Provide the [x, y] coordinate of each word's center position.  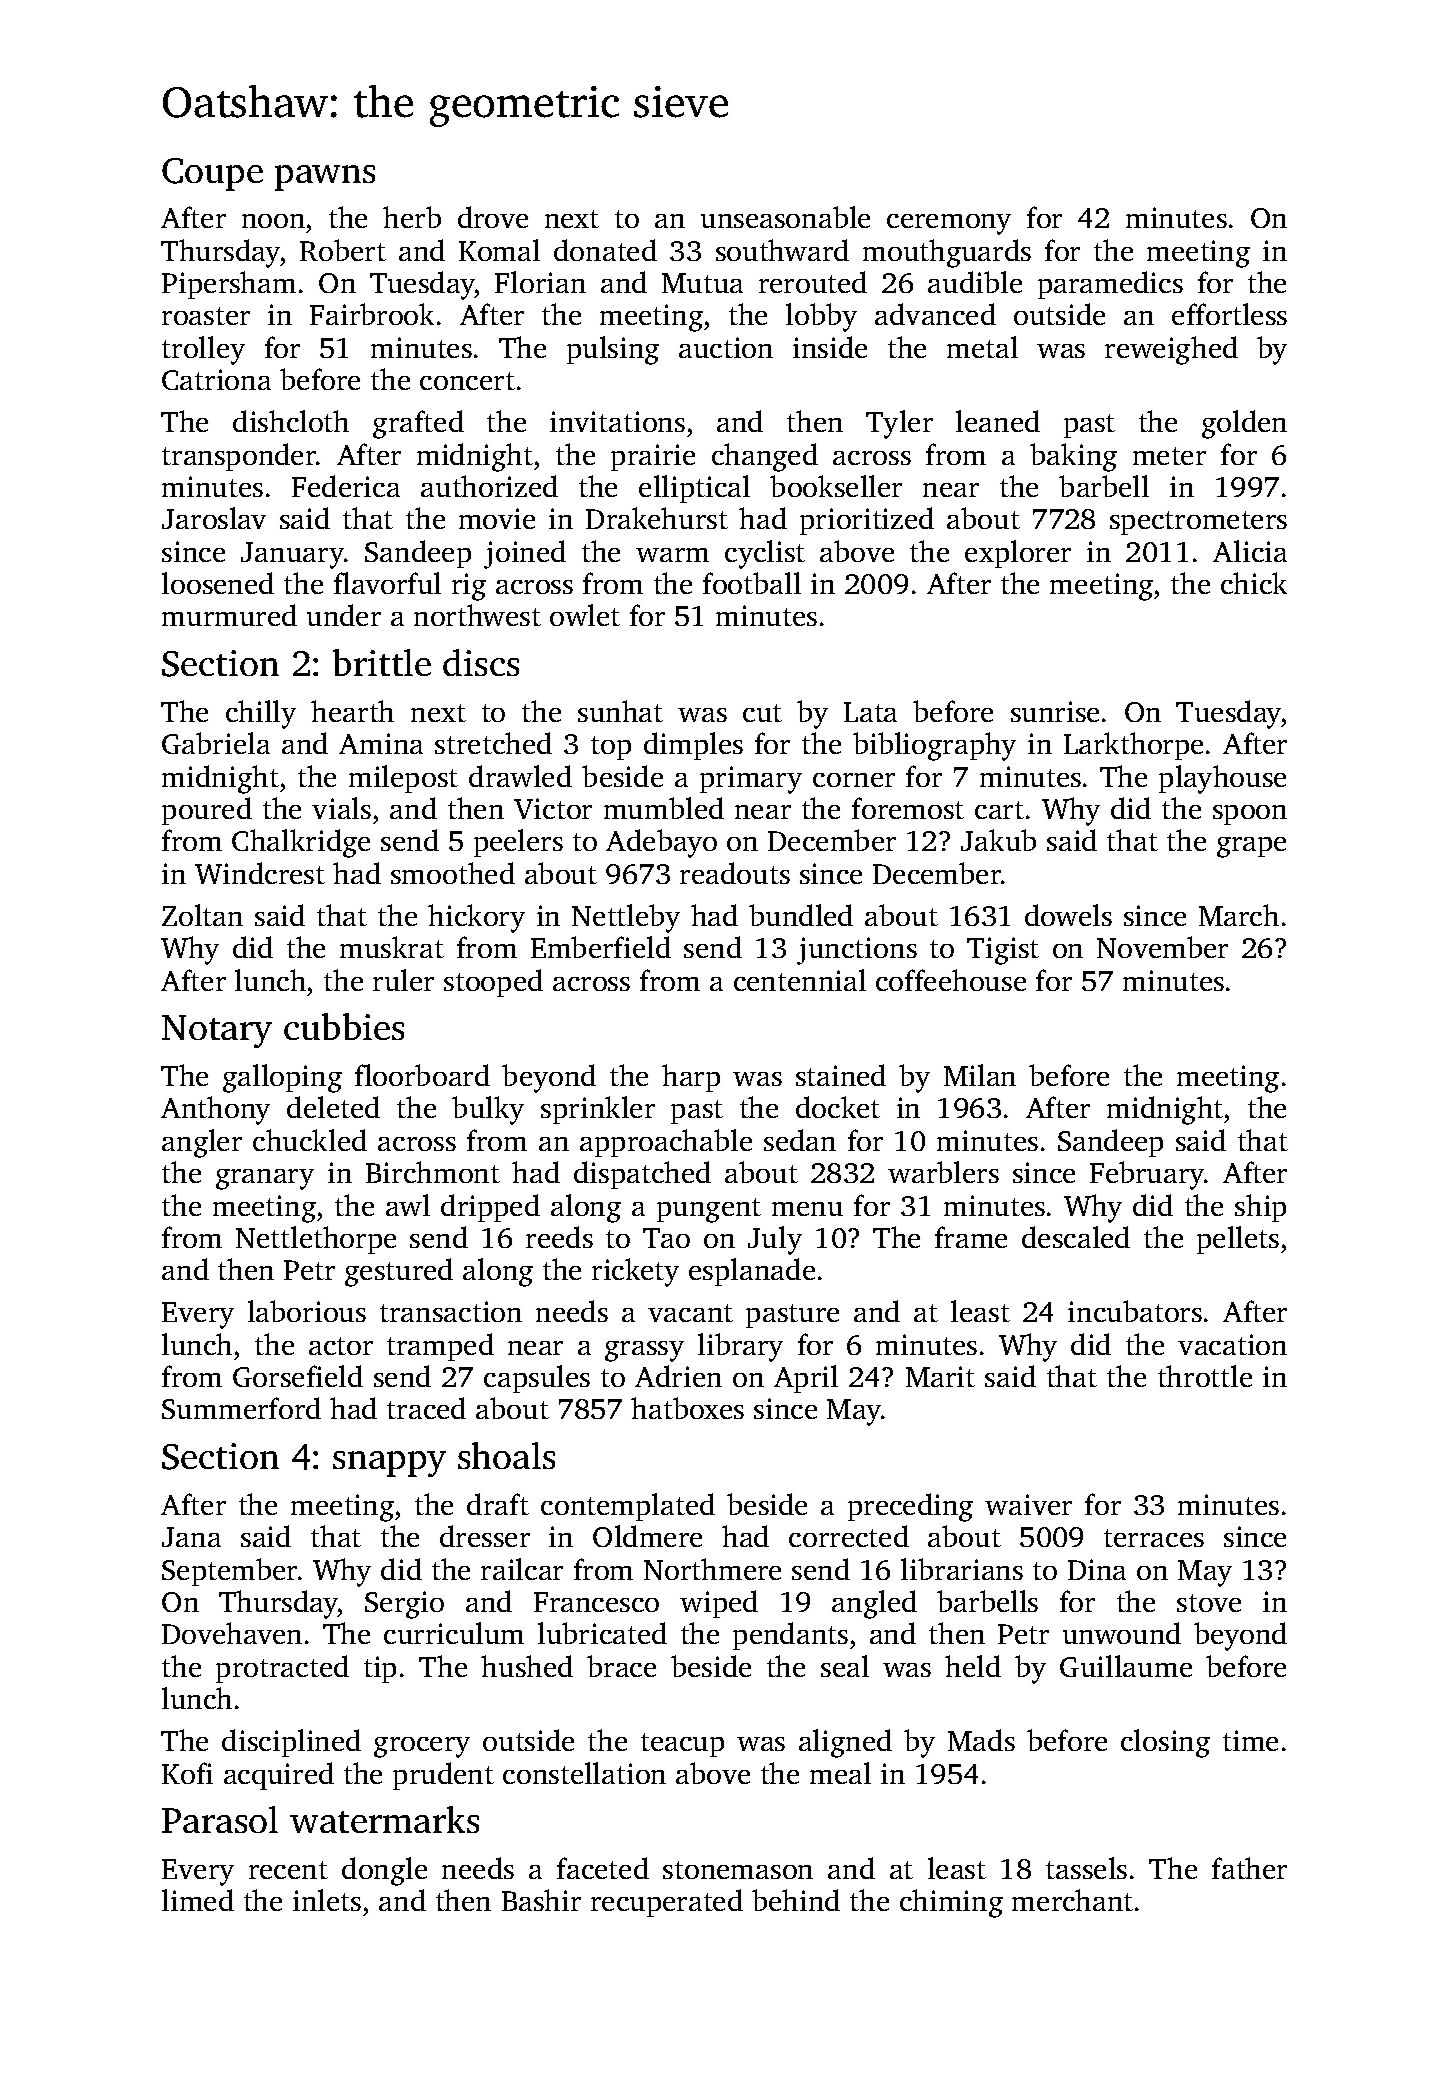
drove [493, 217]
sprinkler [598, 1110]
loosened [218, 583]
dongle [384, 1871]
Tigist [1003, 951]
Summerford [241, 1408]
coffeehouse [951, 980]
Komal [499, 250]
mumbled [664, 808]
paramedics [1110, 285]
